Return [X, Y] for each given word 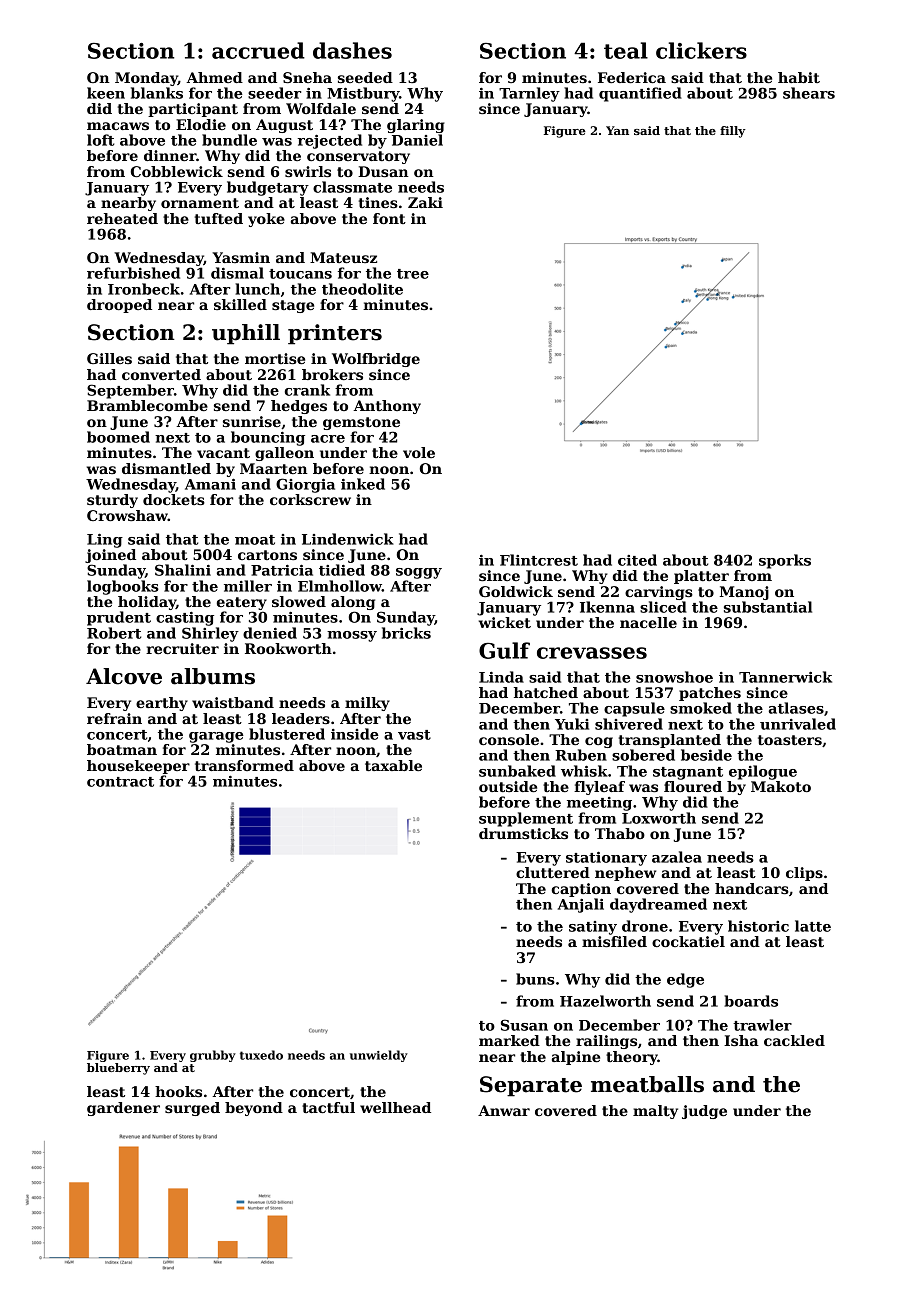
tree [413, 274]
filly [733, 132]
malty [655, 1112]
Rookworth [288, 648]
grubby [213, 1056]
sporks [785, 561]
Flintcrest [539, 560]
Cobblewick [177, 171]
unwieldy [379, 1056]
